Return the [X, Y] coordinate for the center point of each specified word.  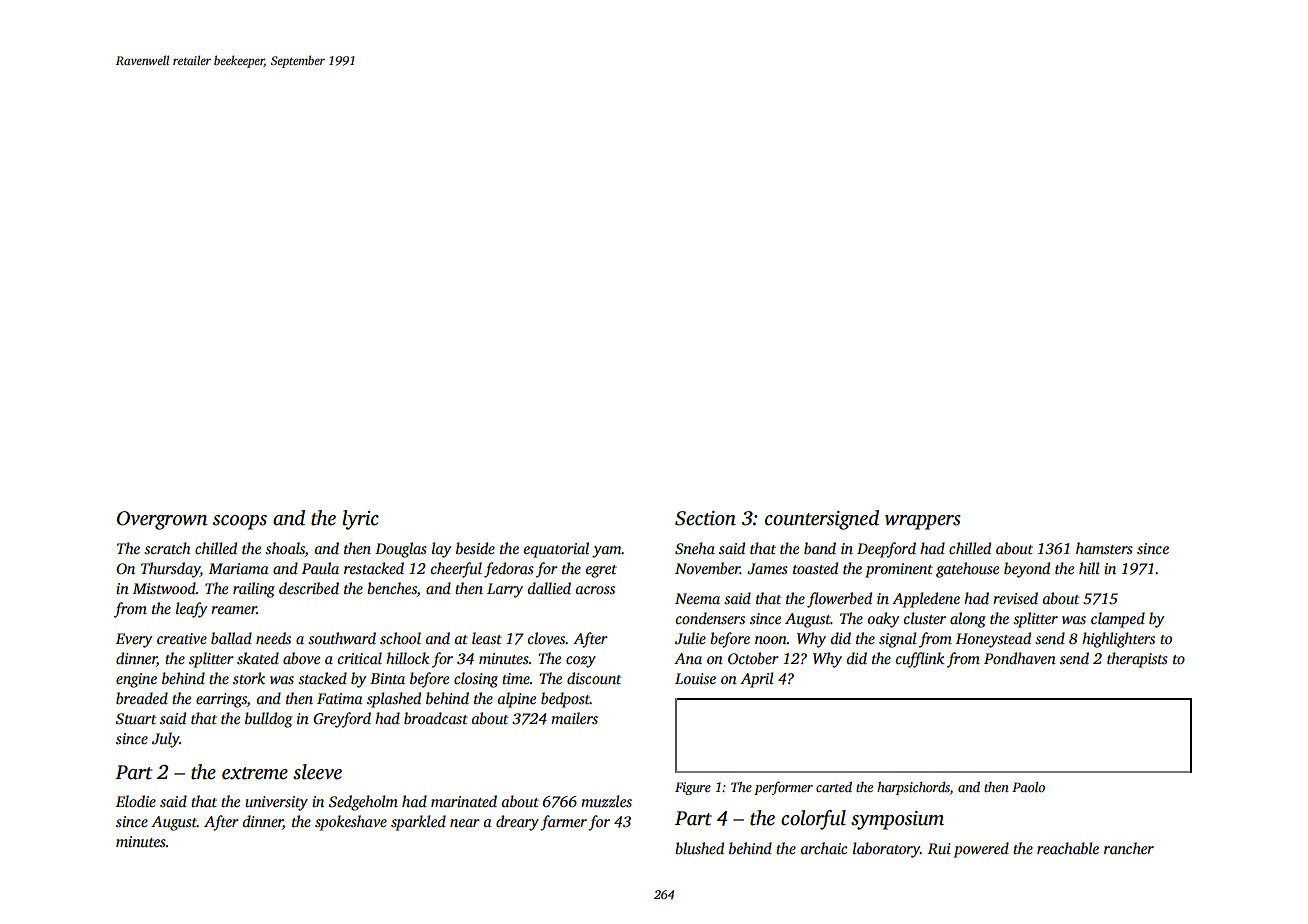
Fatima [339, 698]
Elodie [136, 801]
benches [392, 588]
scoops [240, 522]
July [166, 740]
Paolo [1028, 787]
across [595, 590]
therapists [1137, 660]
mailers [574, 718]
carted [834, 787]
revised [1015, 598]
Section [705, 518]
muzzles [606, 801]
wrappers [923, 522]
